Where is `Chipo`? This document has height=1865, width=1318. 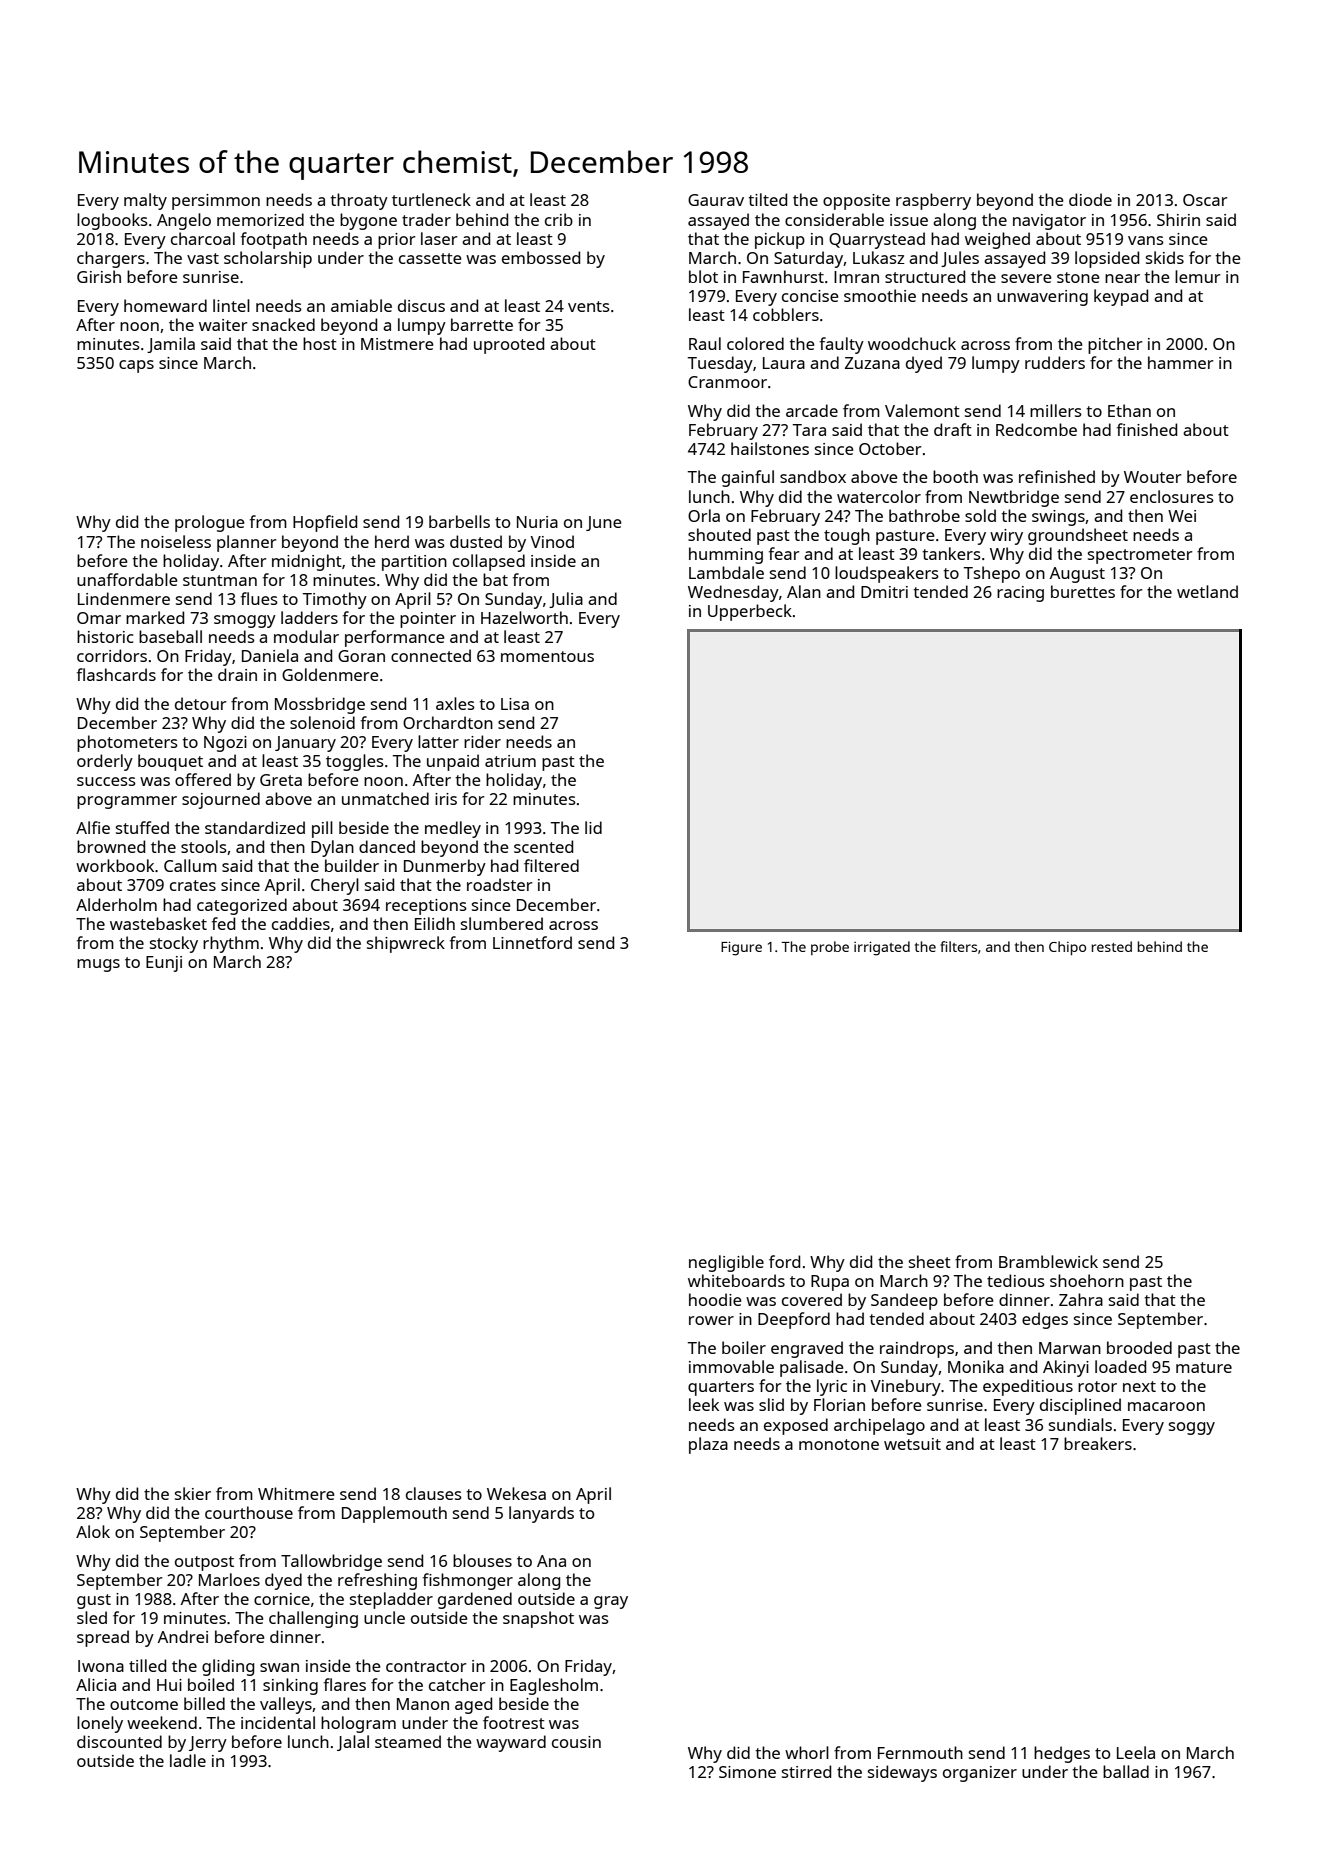 Chipo is located at coordinates (1067, 948).
